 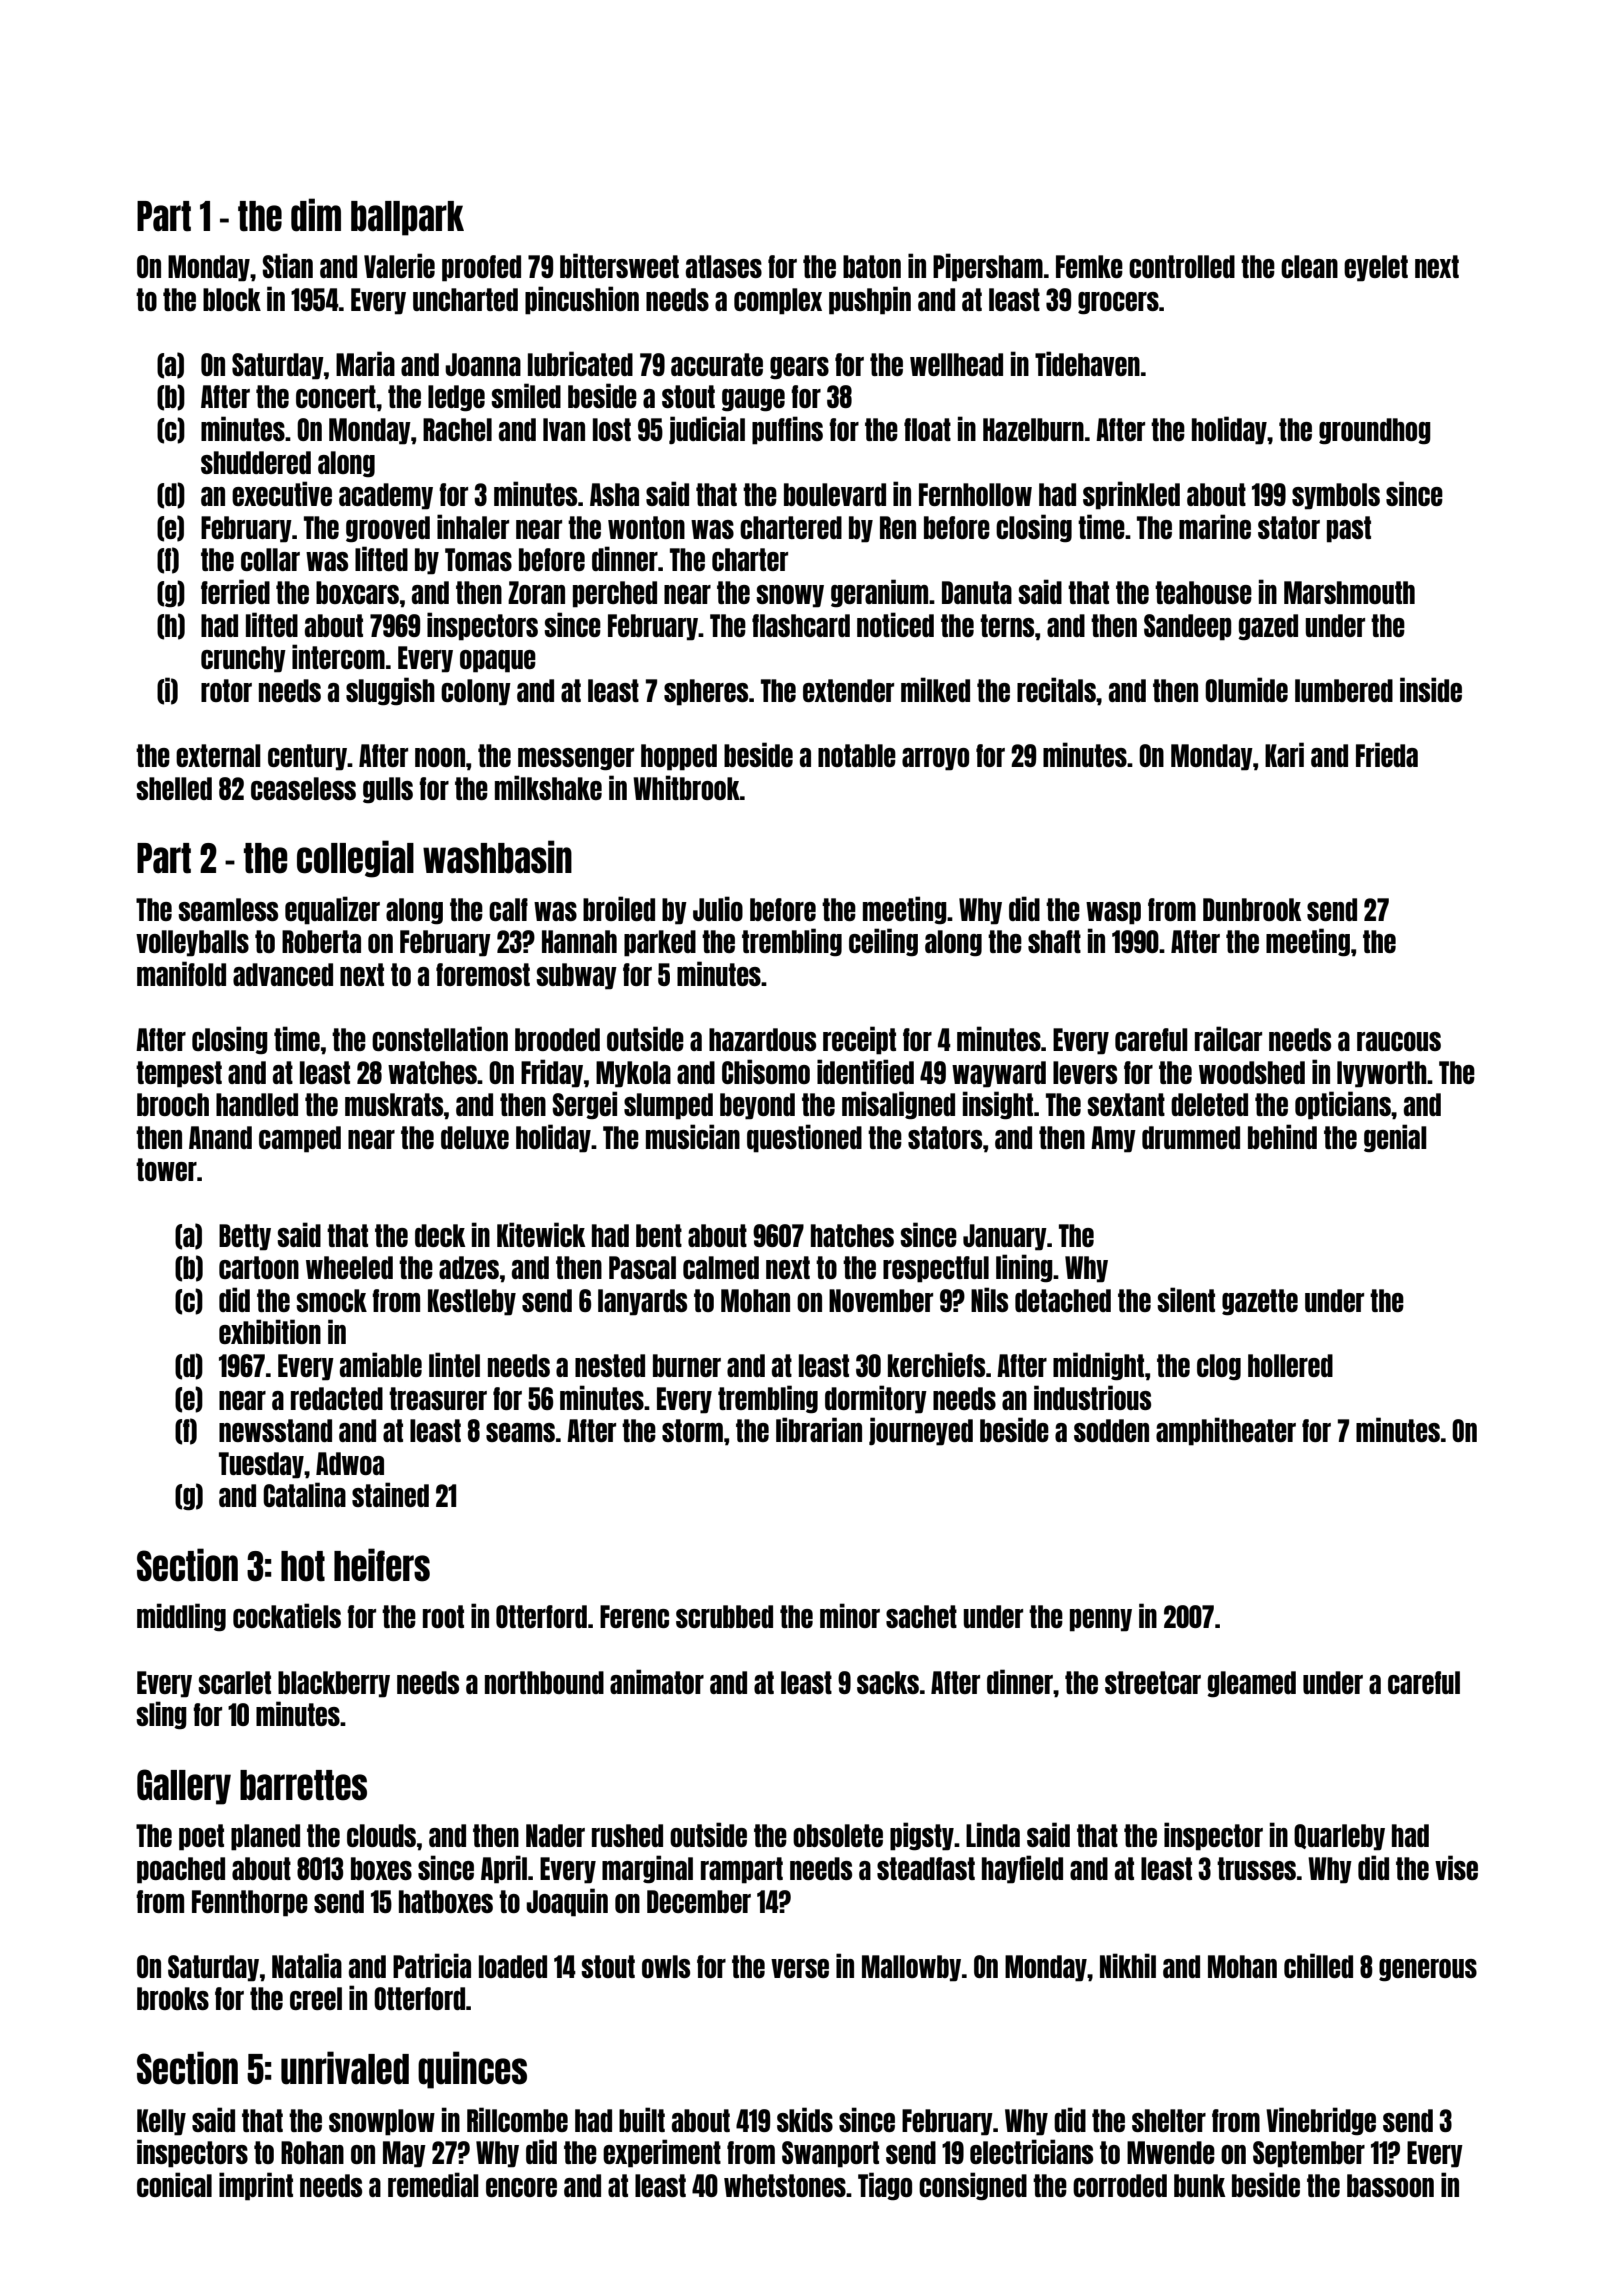 What do you see at coordinates (234, 1682) in the screenshot?
I see `scarlet` at bounding box center [234, 1682].
